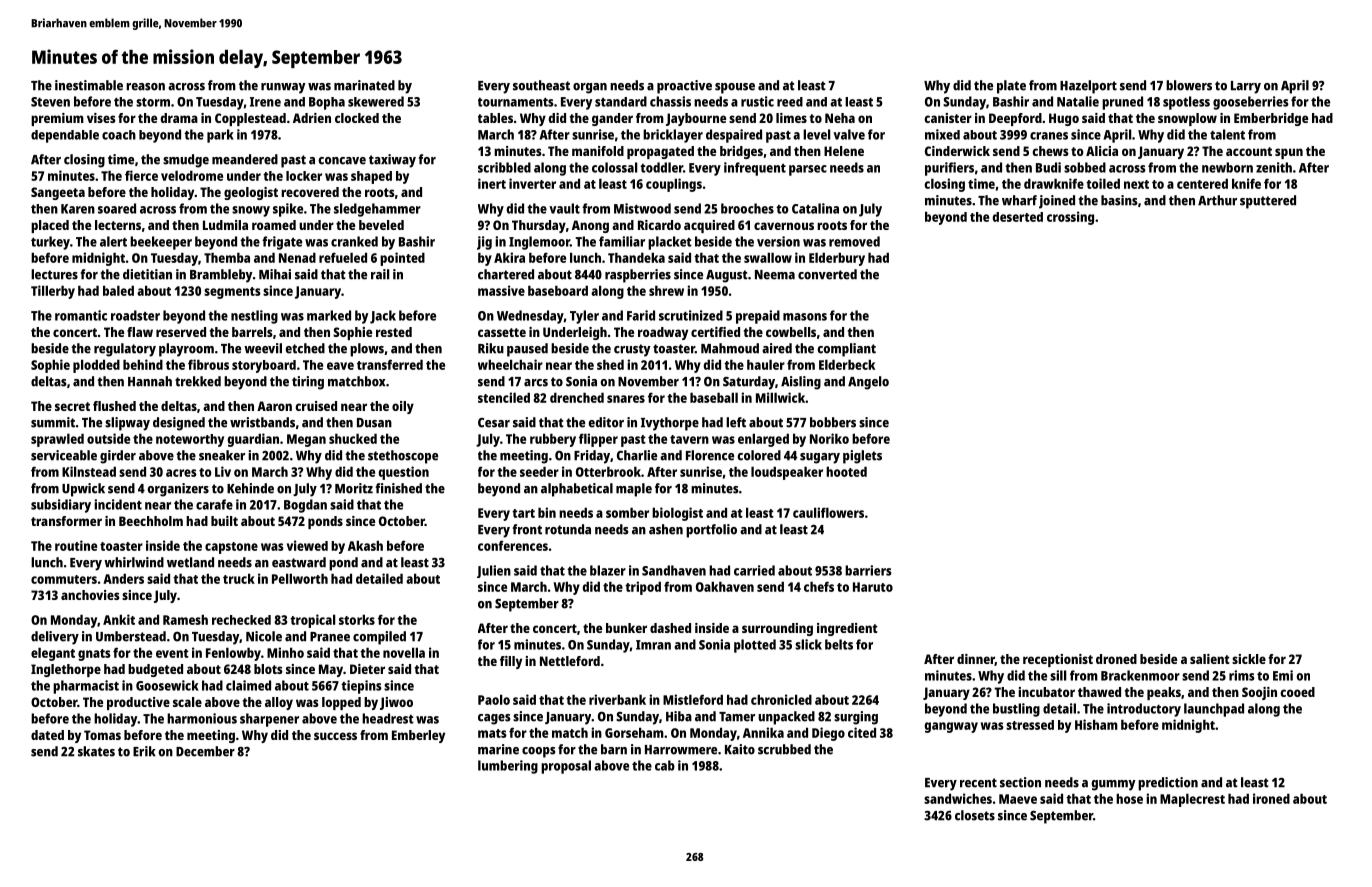 The width and height of the screenshot is (1372, 887). Describe the element at coordinates (847, 364) in the screenshot. I see `Elderbeck` at that location.
